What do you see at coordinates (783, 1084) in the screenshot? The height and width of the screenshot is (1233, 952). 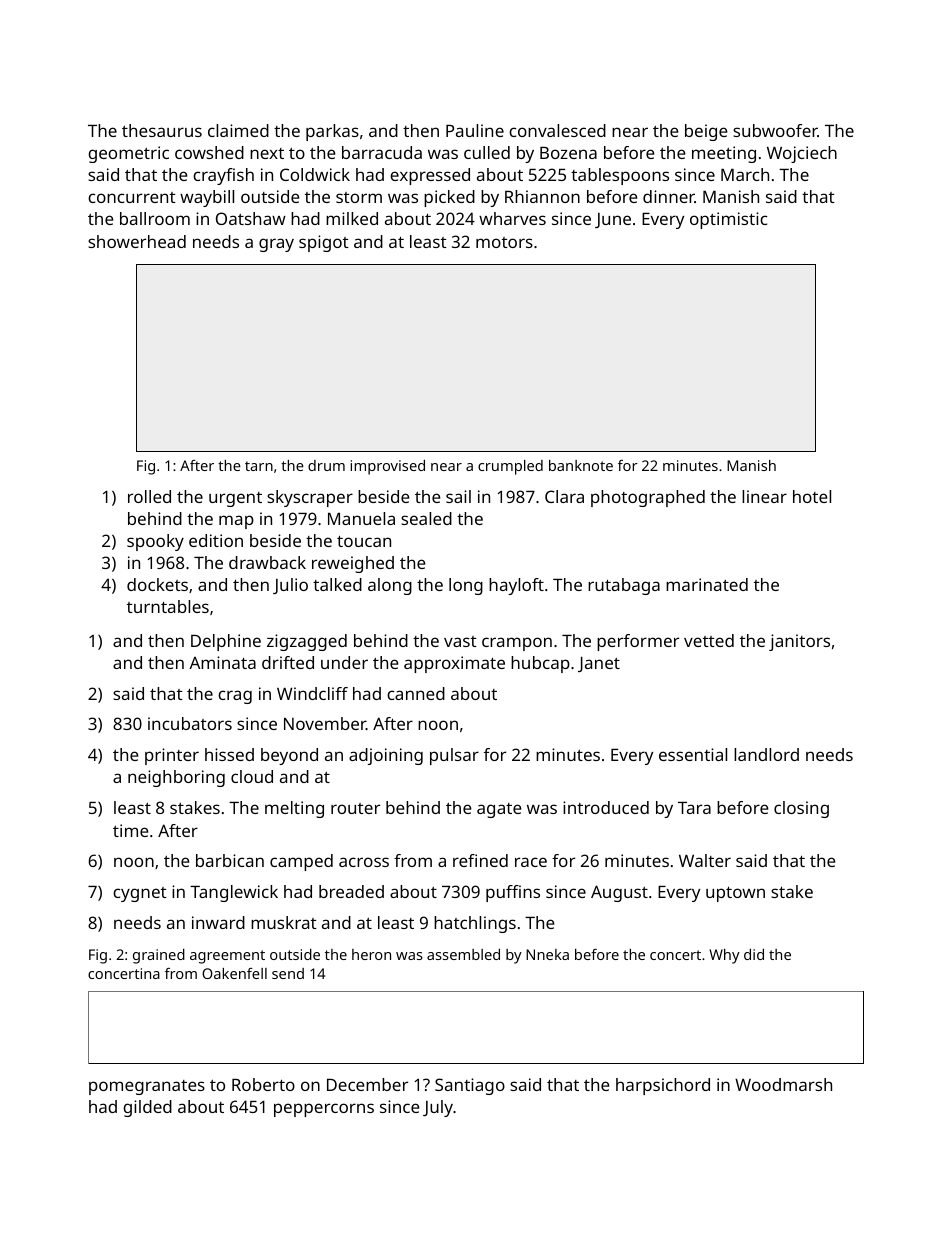 I see `Woodmarsh` at bounding box center [783, 1084].
